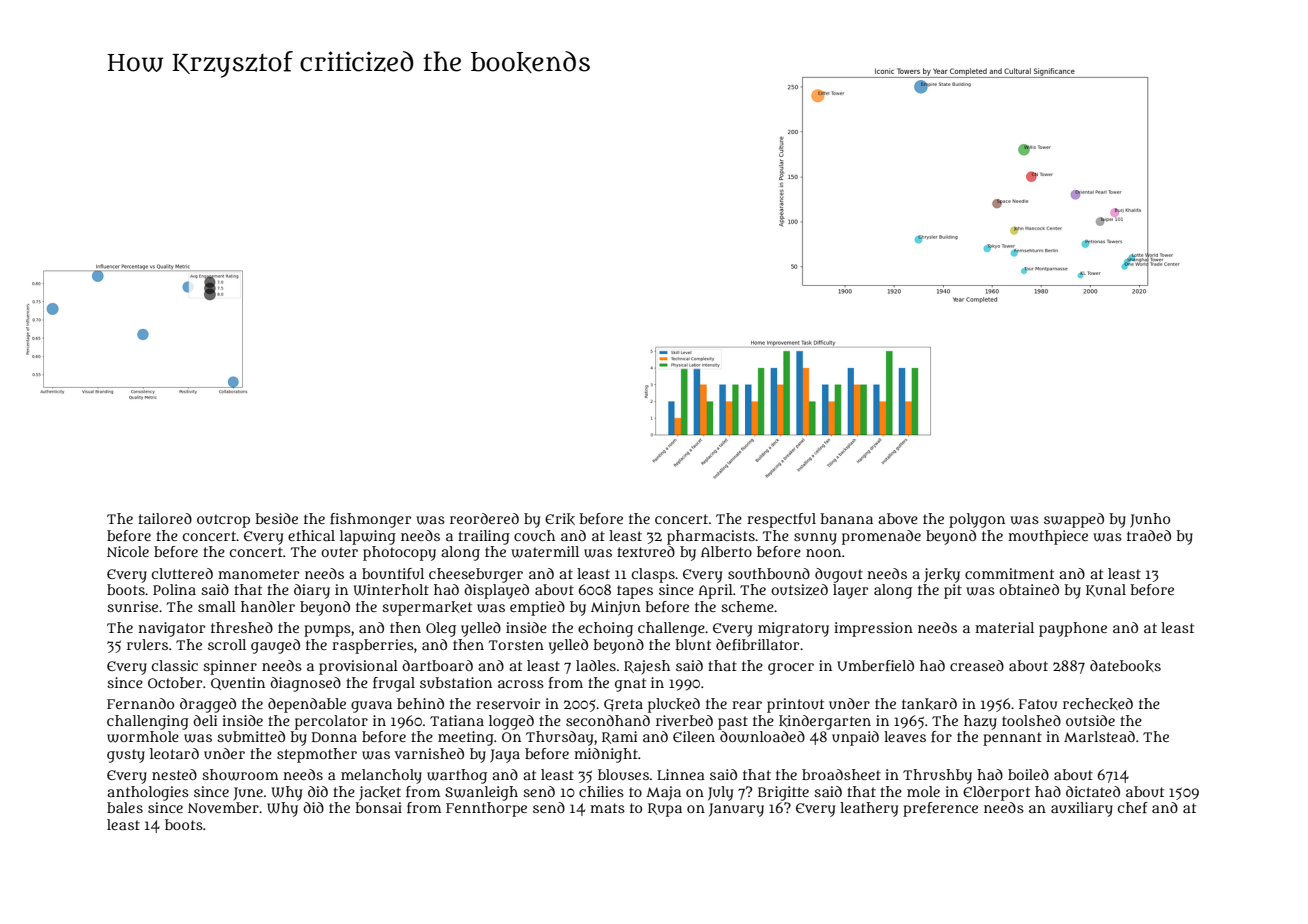  Describe the element at coordinates (823, 553) in the document. I see `noon` at that location.
